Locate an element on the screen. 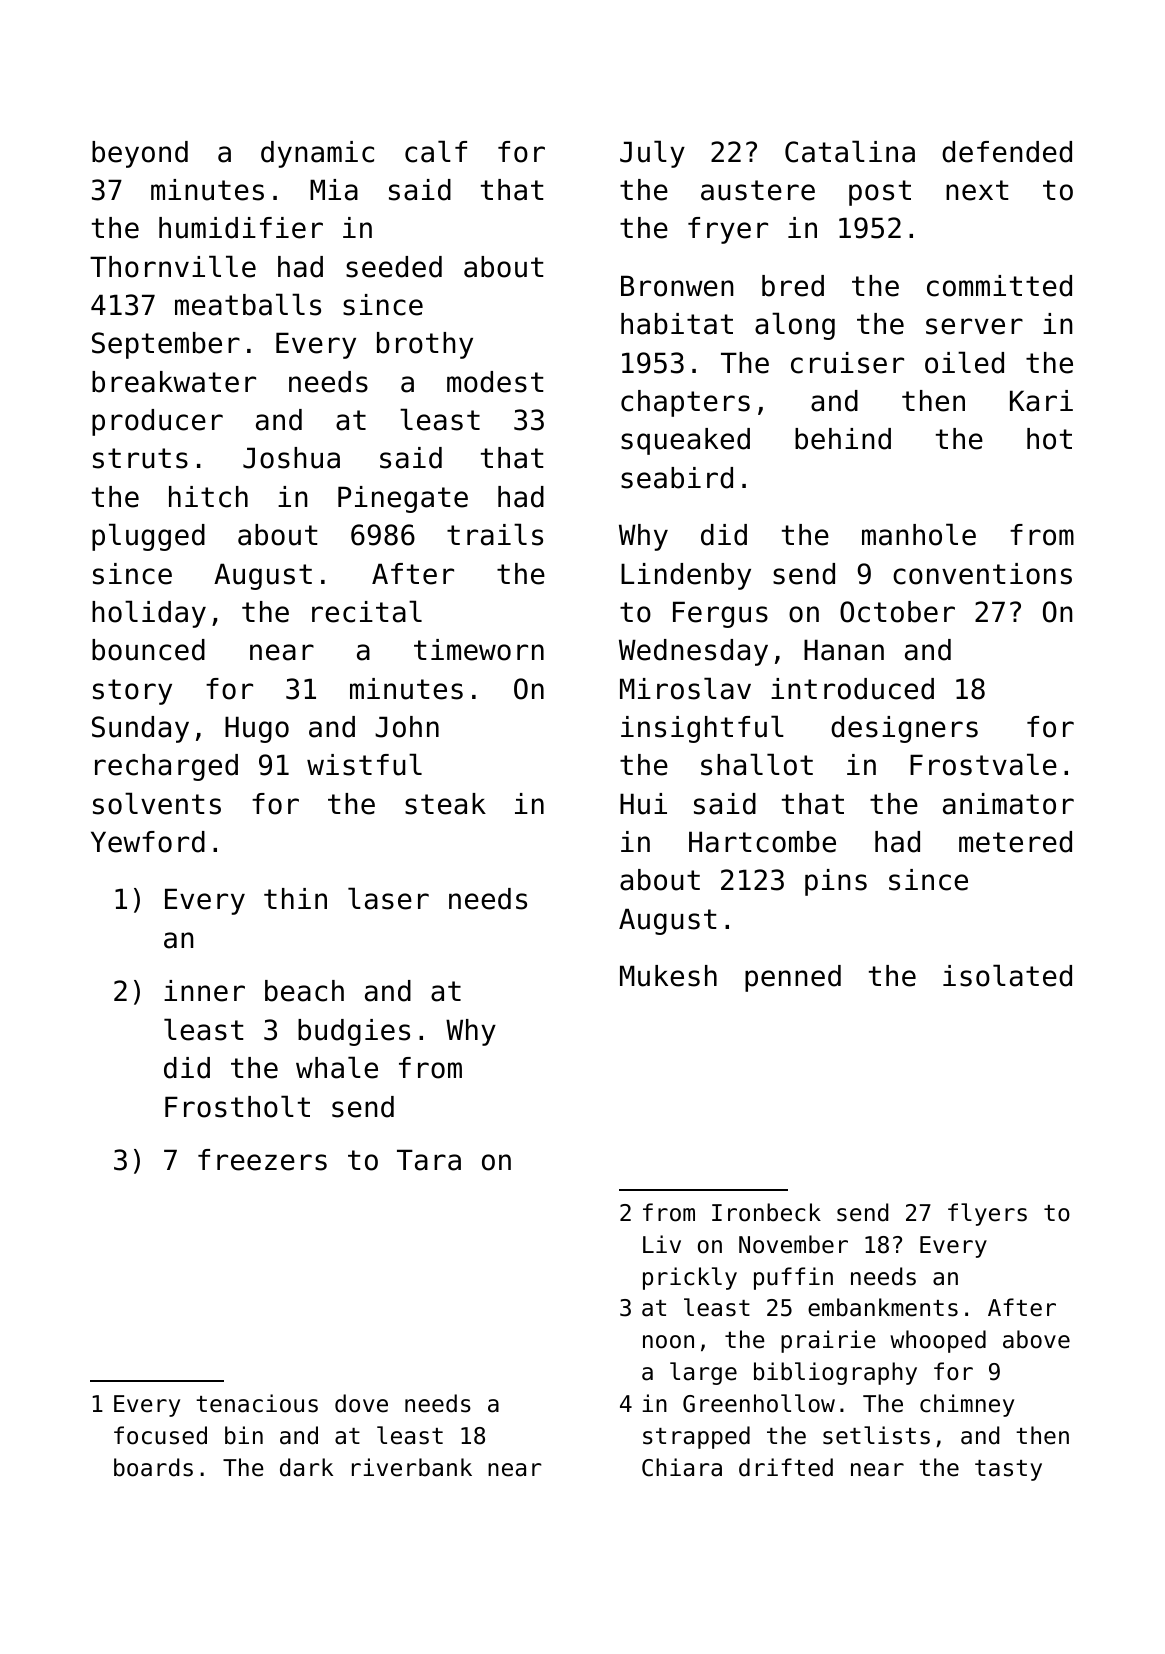  wistful is located at coordinates (364, 764).
